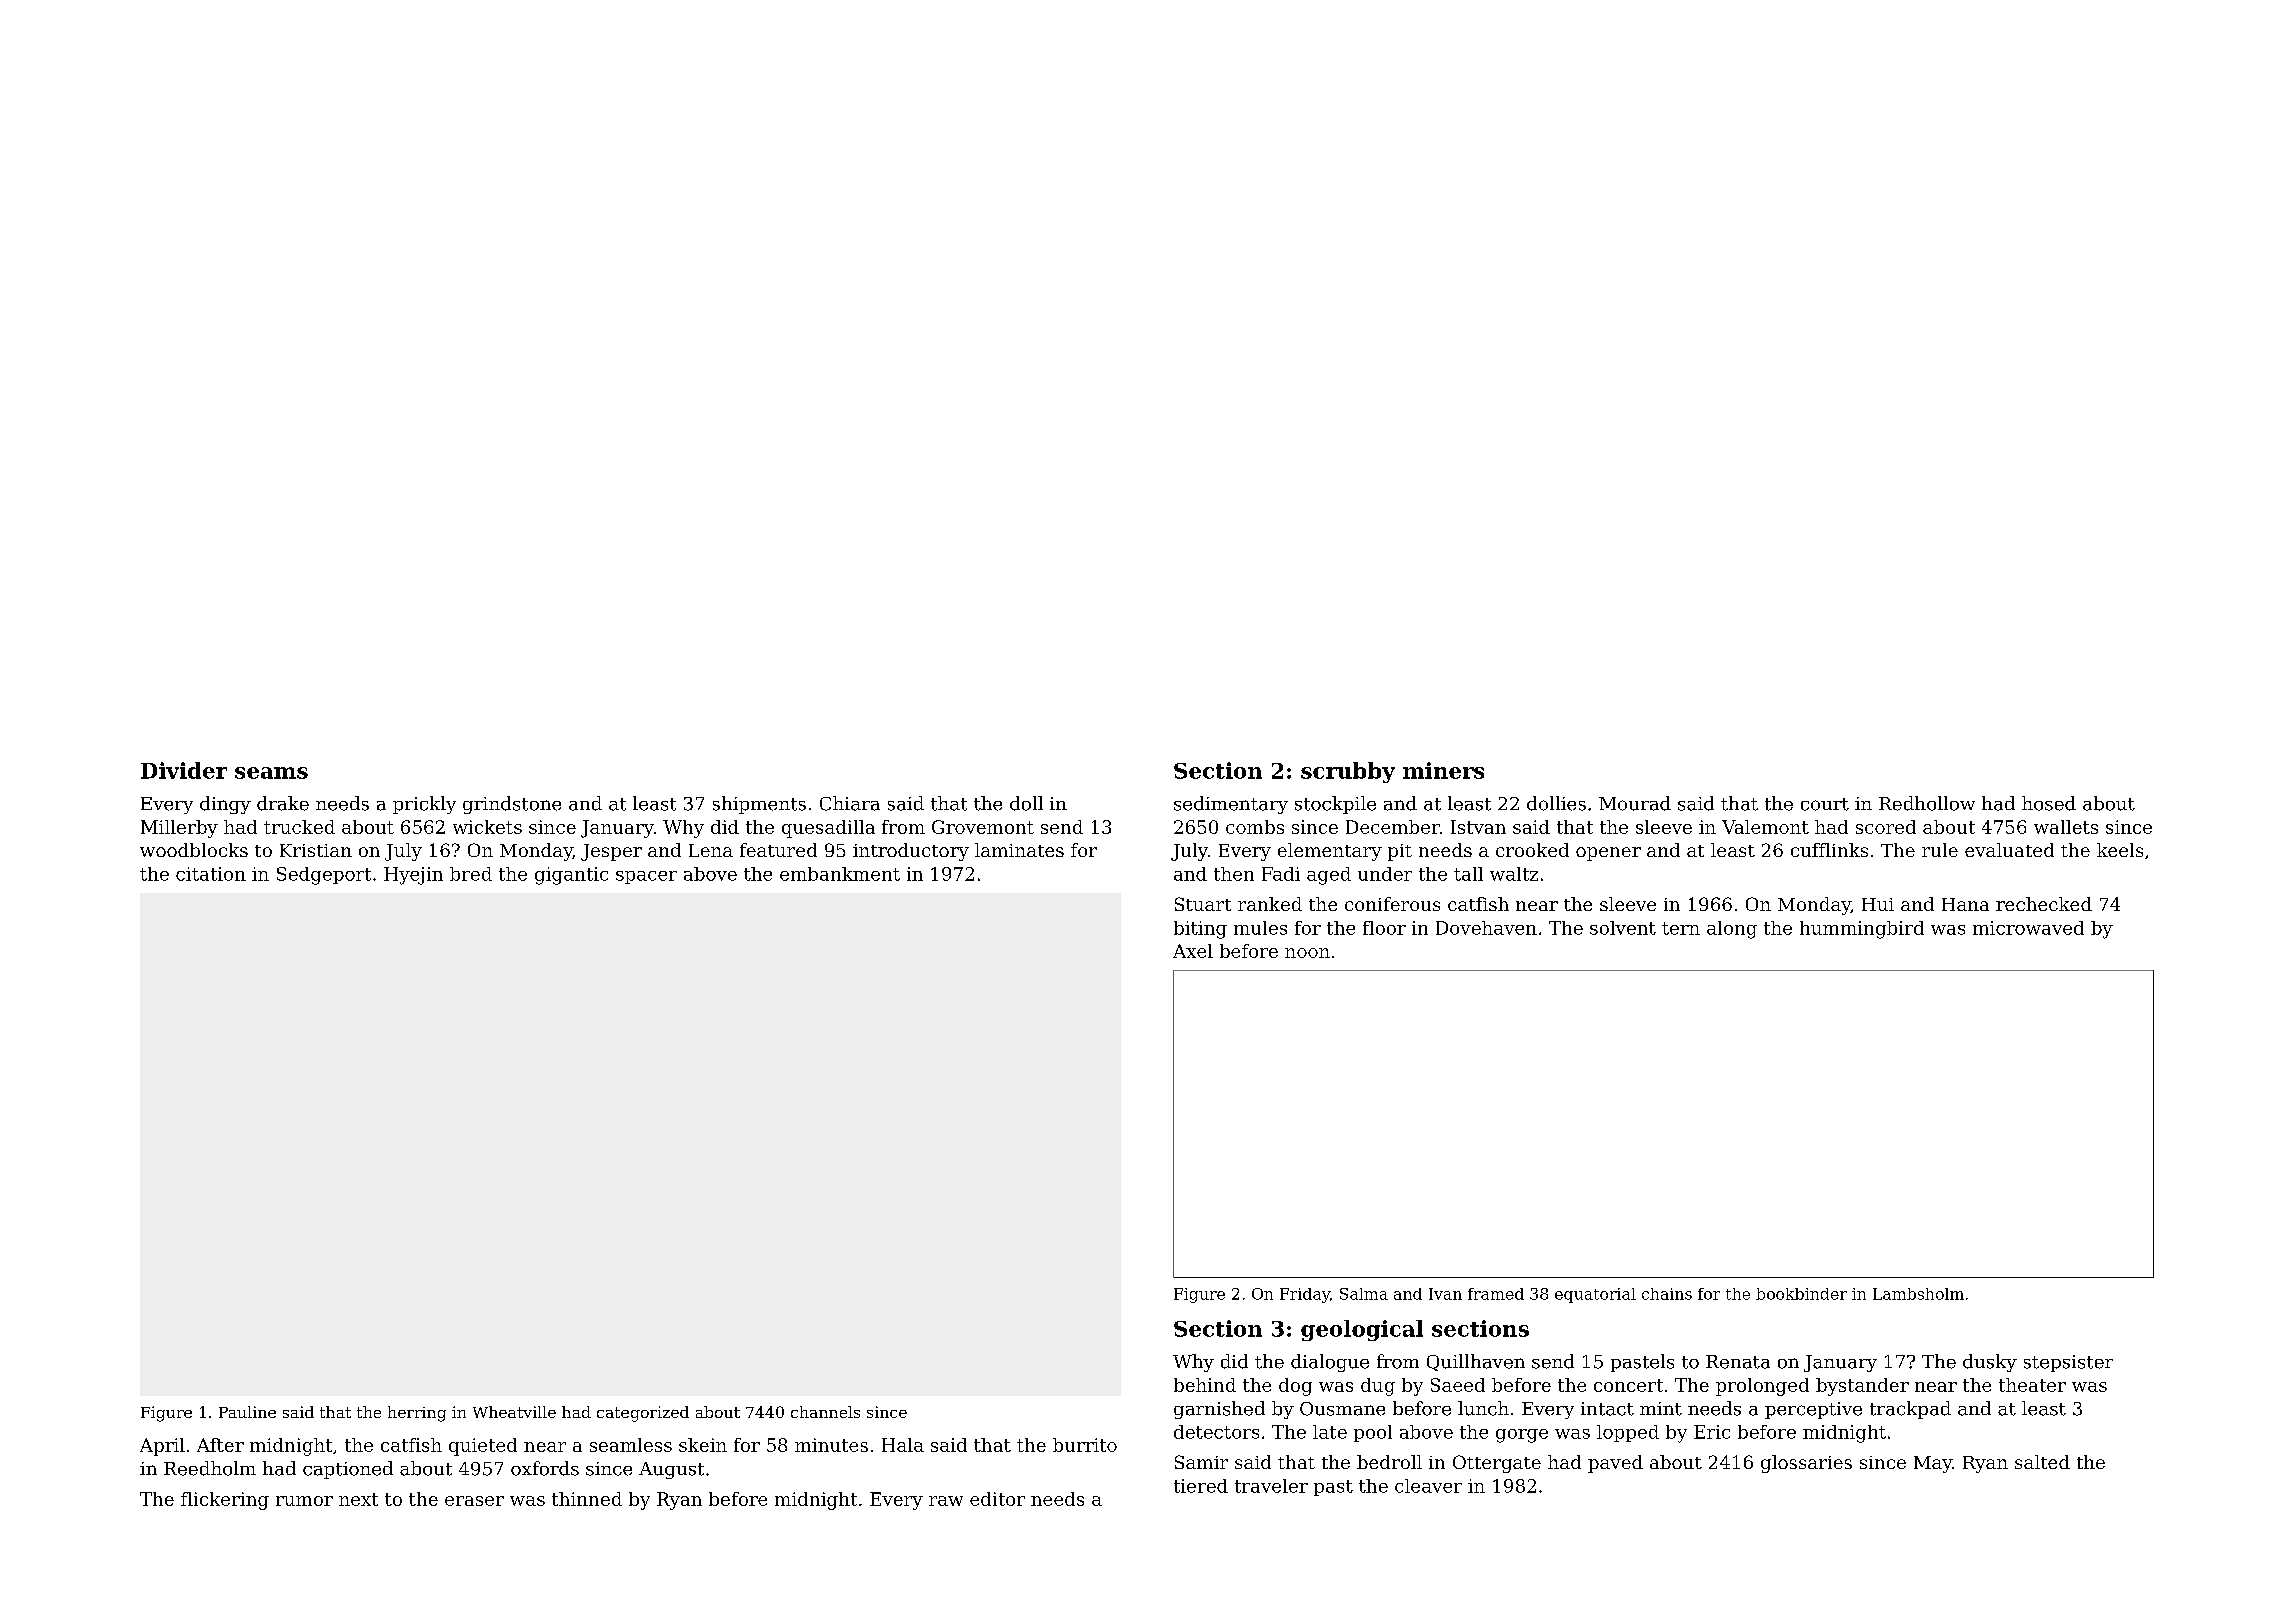  I want to click on wickets, so click(487, 827).
